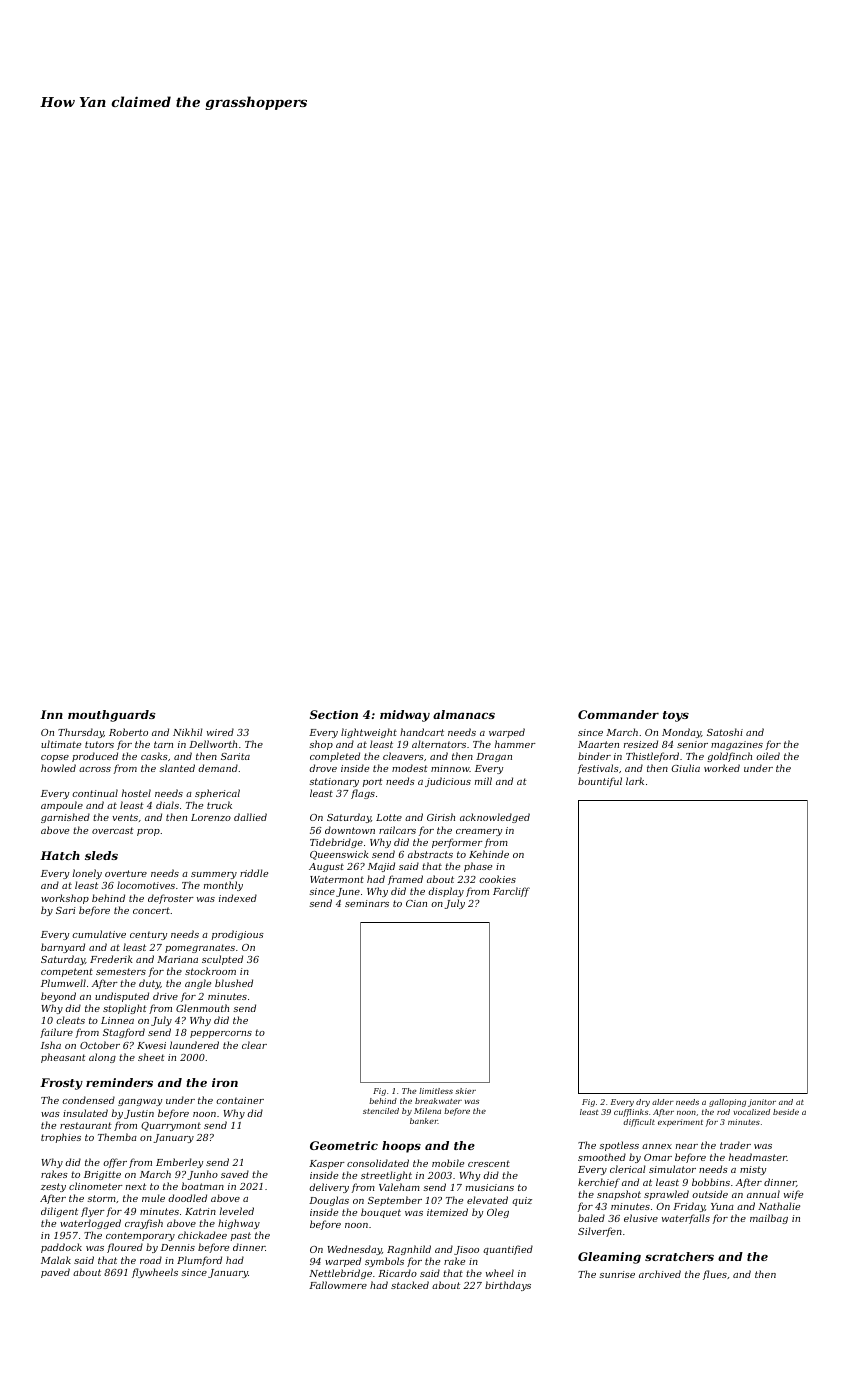  What do you see at coordinates (786, 1112) in the image?
I see `beside` at bounding box center [786, 1112].
